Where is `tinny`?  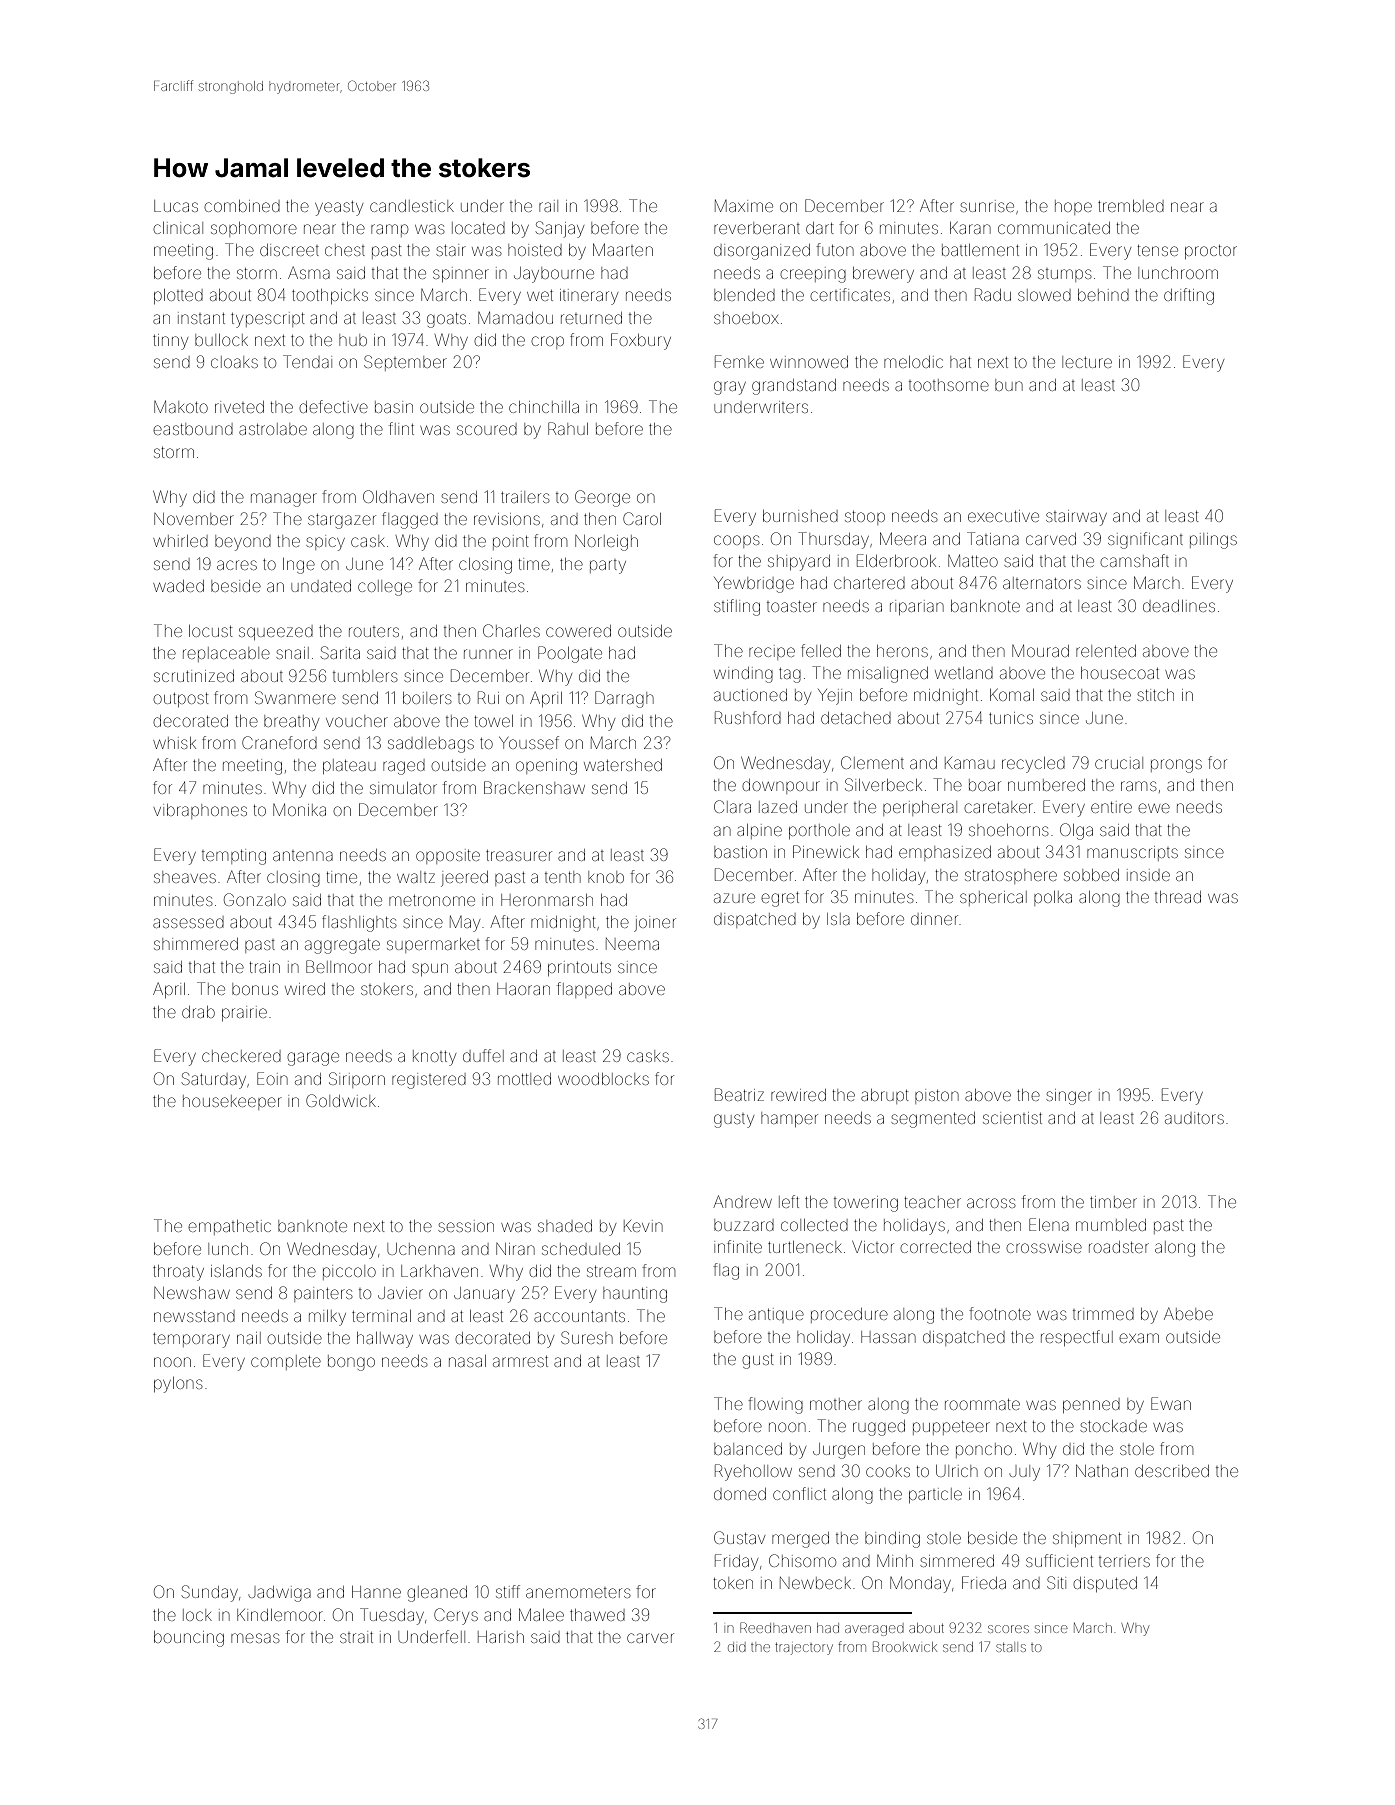 tinny is located at coordinates (170, 342).
